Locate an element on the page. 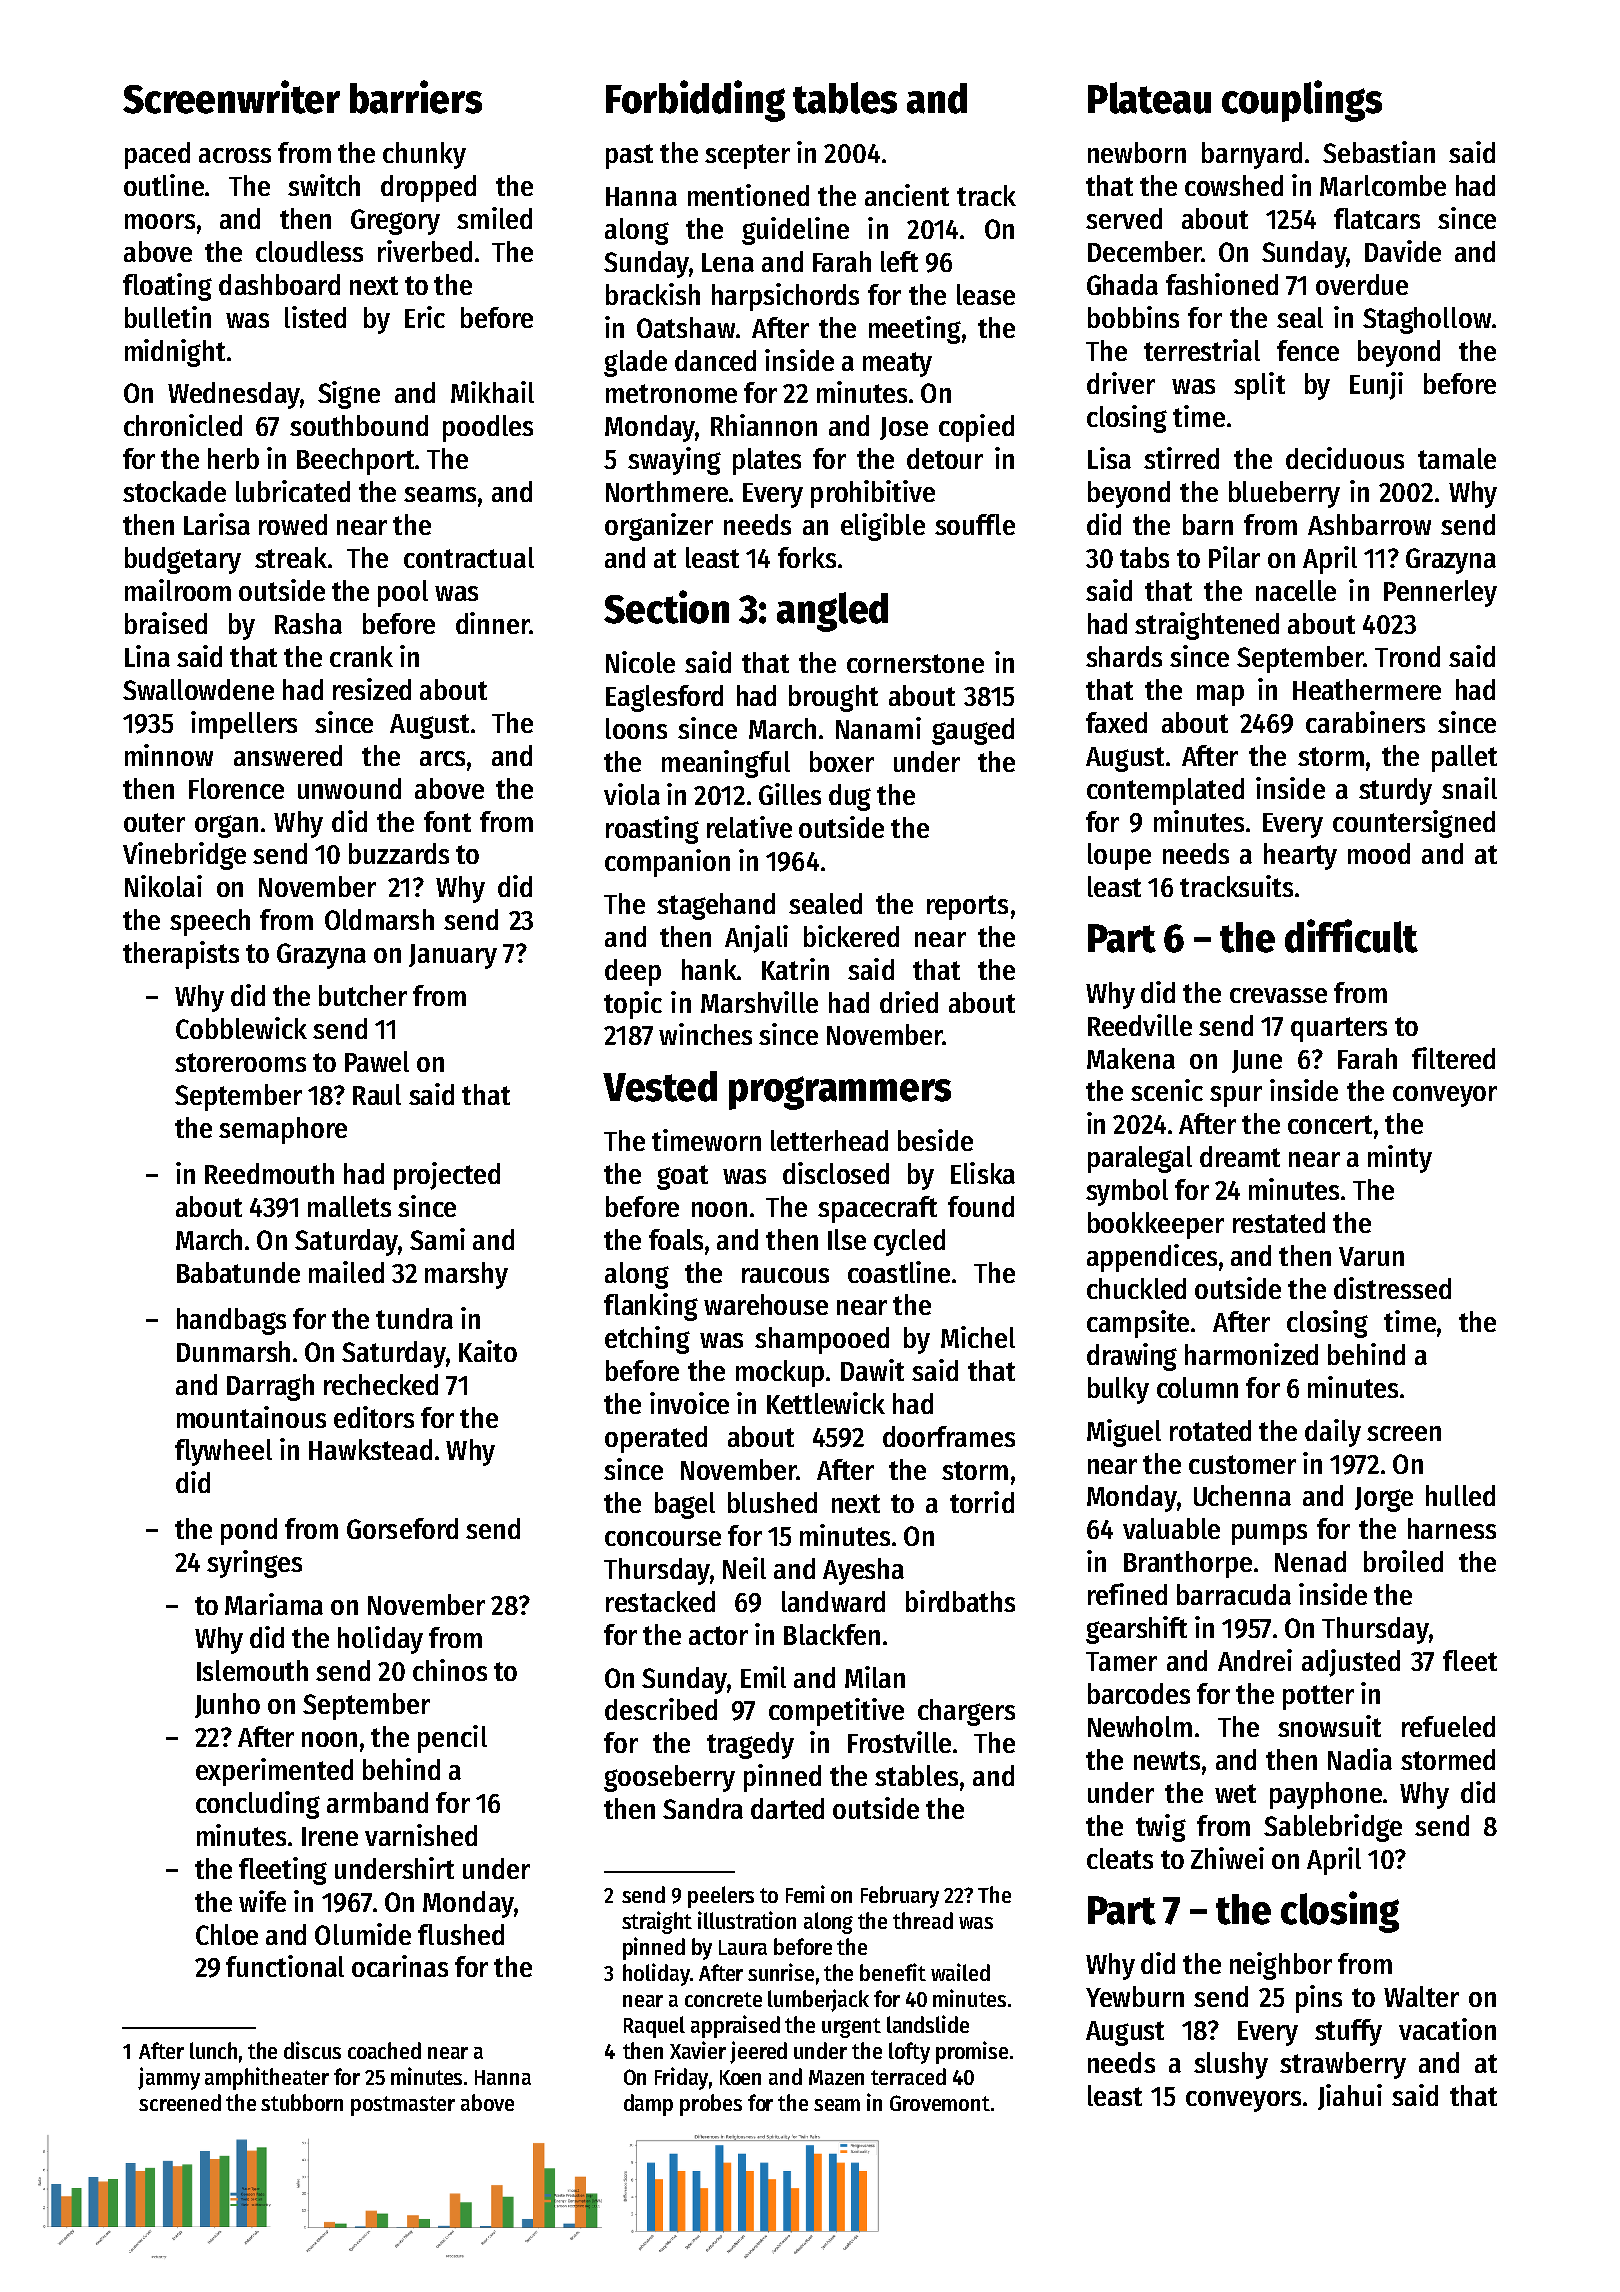  projected is located at coordinates (447, 1176).
